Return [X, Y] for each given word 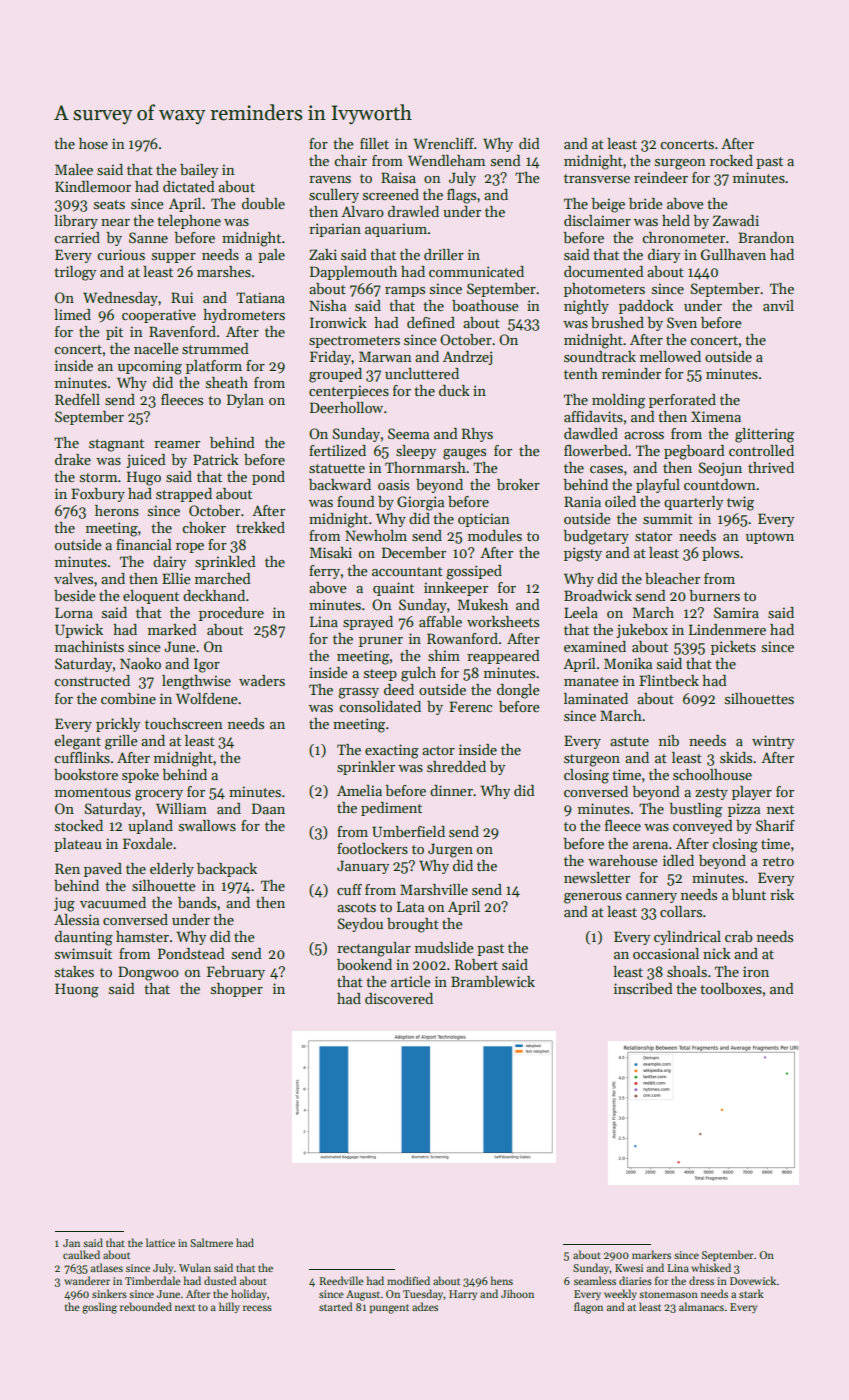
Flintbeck [669, 680]
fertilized [337, 450]
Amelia [359, 790]
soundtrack [600, 356]
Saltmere [211, 1242]
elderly [172, 870]
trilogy [75, 273]
